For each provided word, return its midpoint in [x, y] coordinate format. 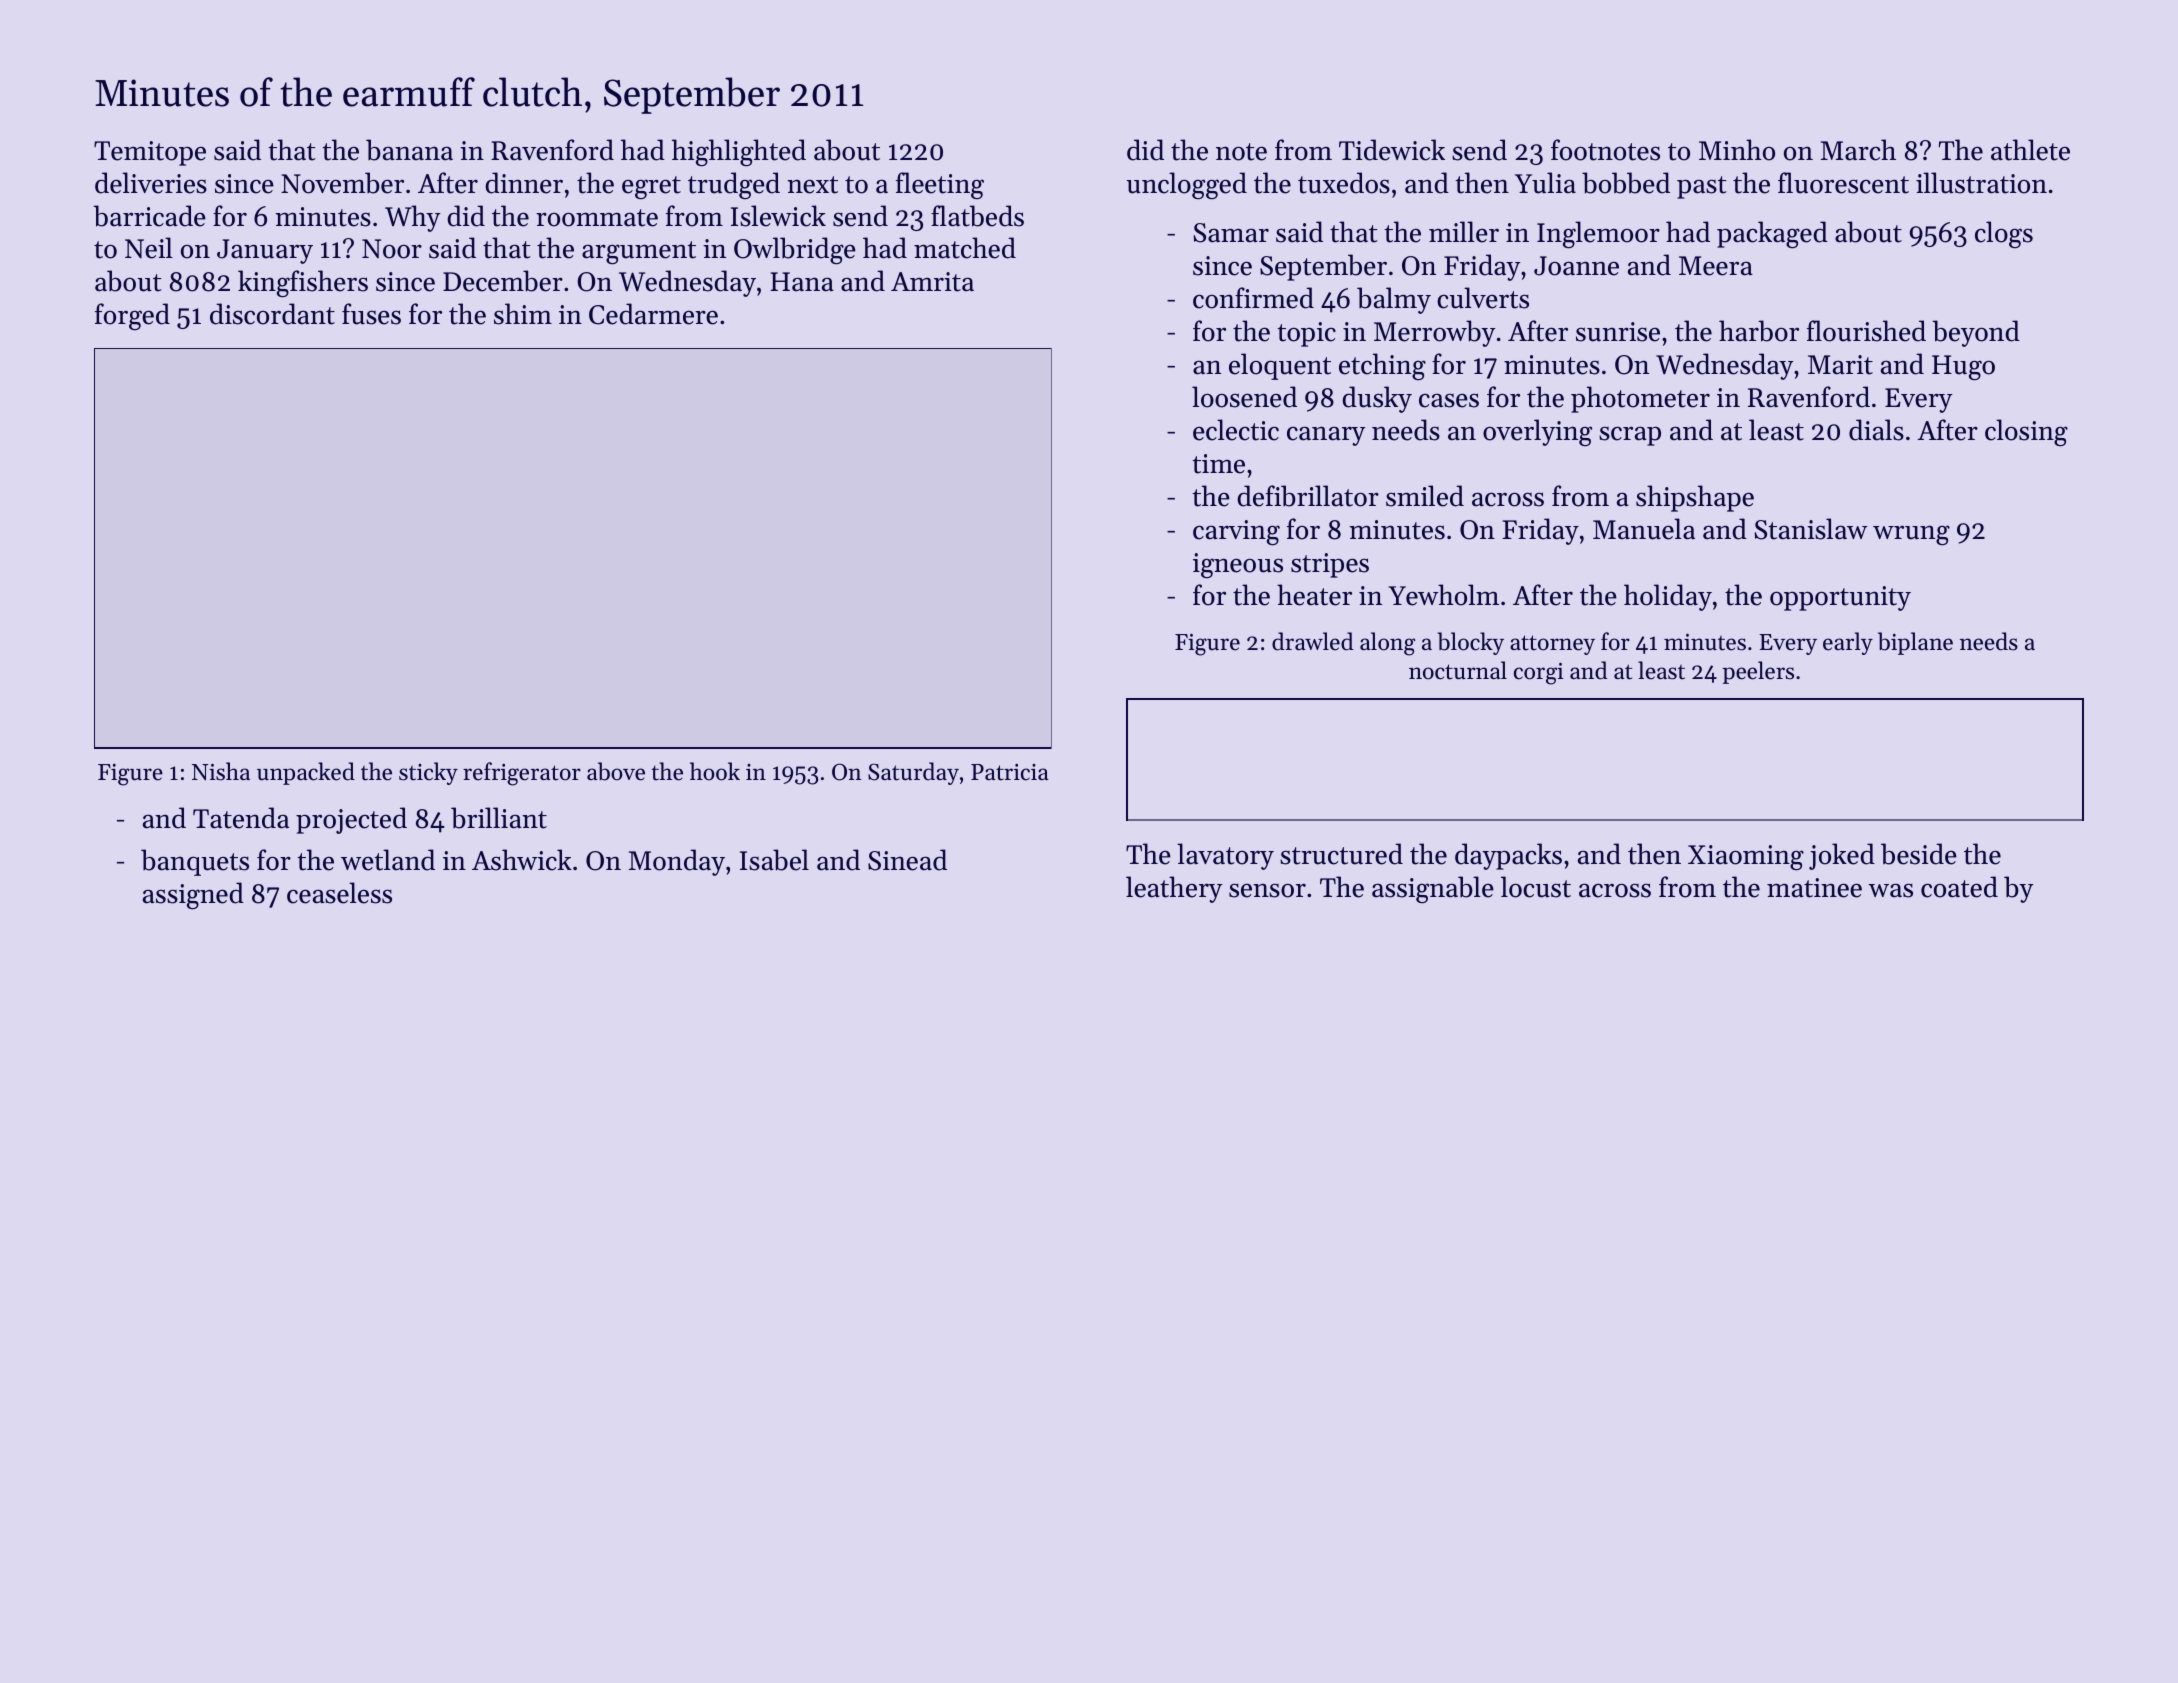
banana [409, 150]
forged [132, 317]
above [616, 771]
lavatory [1225, 856]
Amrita [932, 282]
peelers [1758, 672]
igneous [1238, 566]
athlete [2030, 150]
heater [1314, 595]
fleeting [940, 186]
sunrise [1618, 332]
